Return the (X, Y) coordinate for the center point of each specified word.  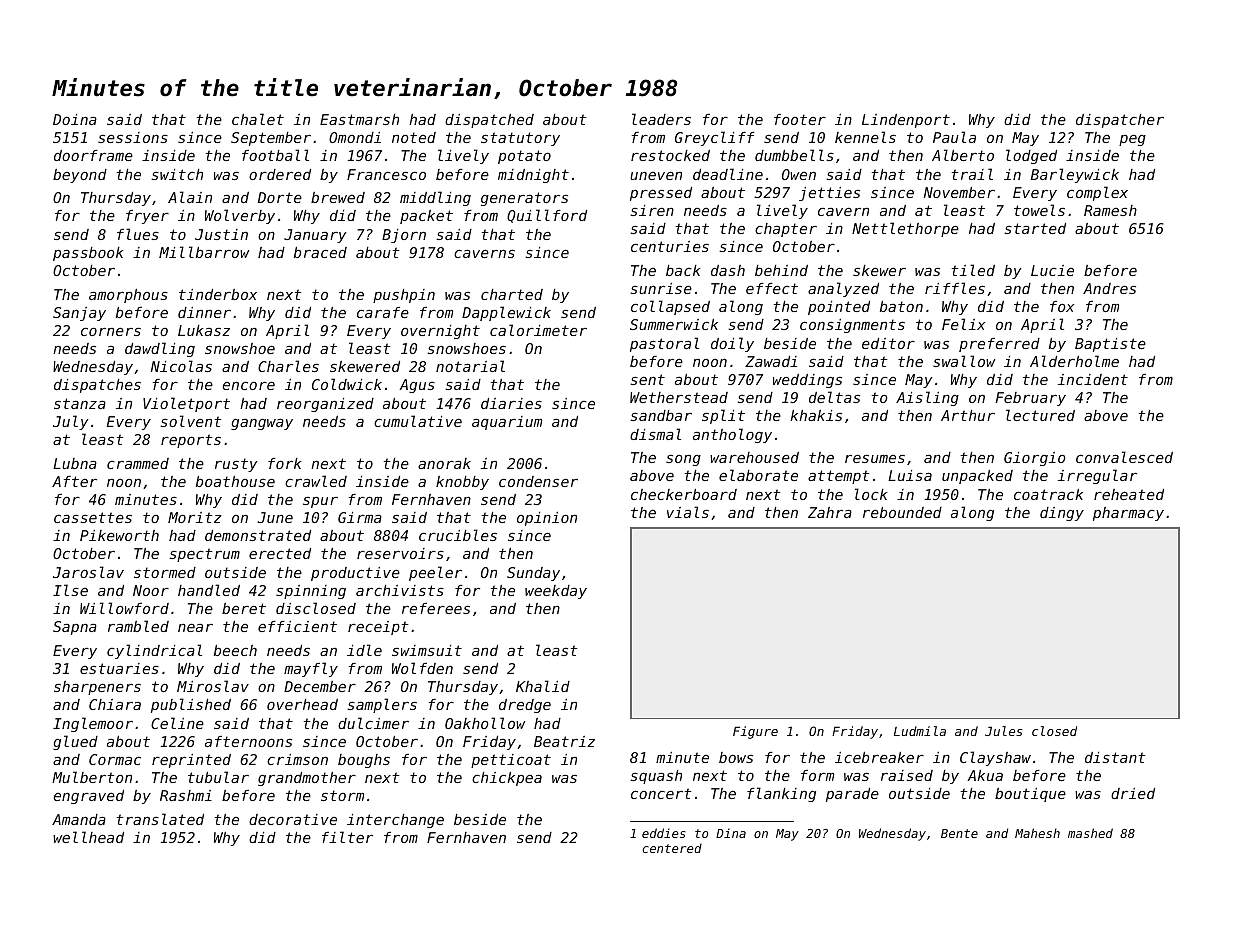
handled (209, 590)
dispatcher (1120, 121)
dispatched (489, 121)
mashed (1090, 833)
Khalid (543, 686)
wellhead (88, 837)
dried (1133, 793)
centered (672, 848)
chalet (258, 119)
